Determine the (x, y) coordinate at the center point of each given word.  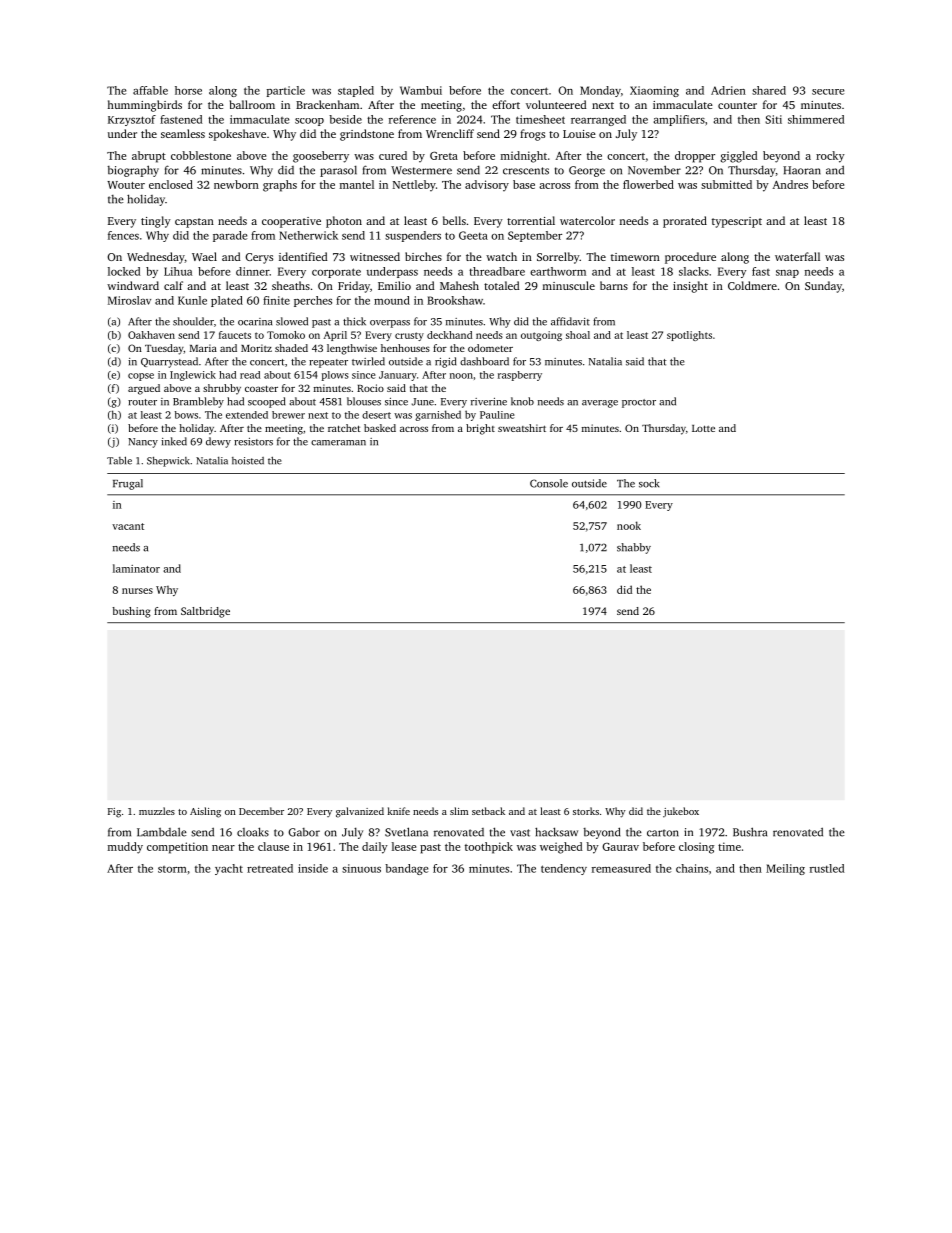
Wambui (421, 90)
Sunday (823, 287)
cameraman (338, 443)
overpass (390, 324)
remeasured (621, 868)
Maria (203, 348)
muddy (125, 848)
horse (188, 90)
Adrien (728, 90)
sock (649, 483)
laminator (136, 568)
